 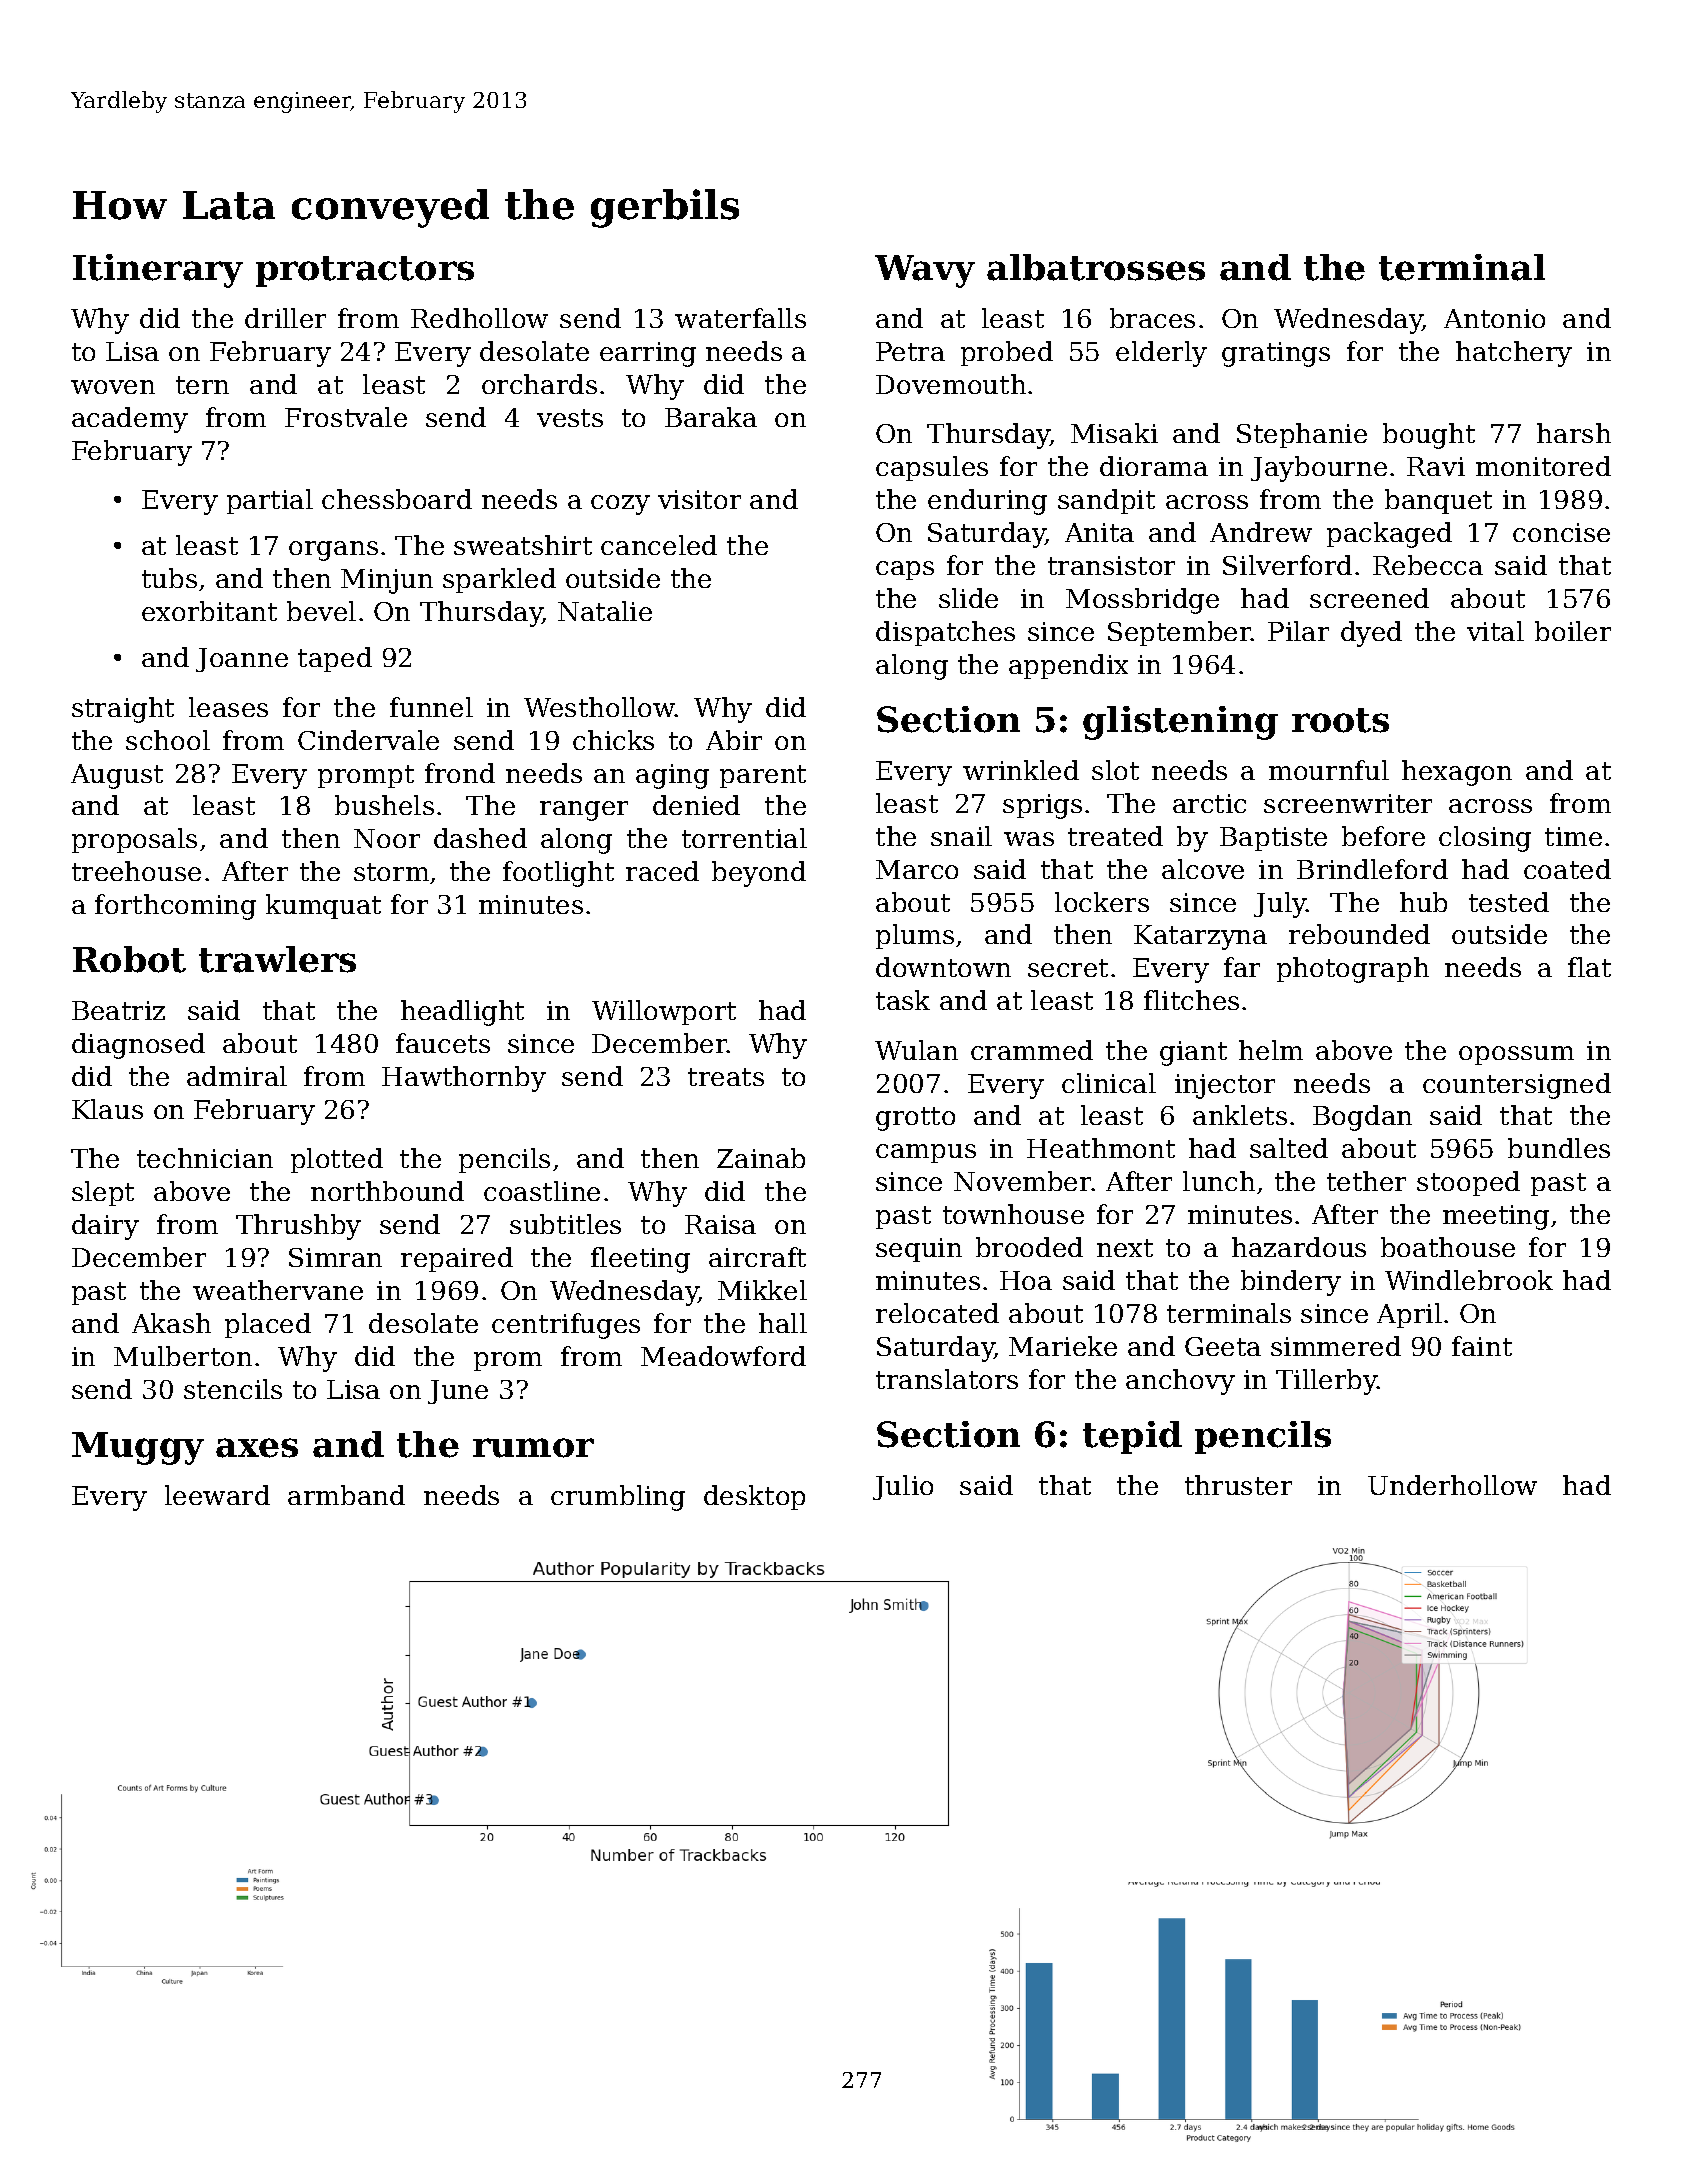 I want to click on sequin, so click(x=919, y=1250).
